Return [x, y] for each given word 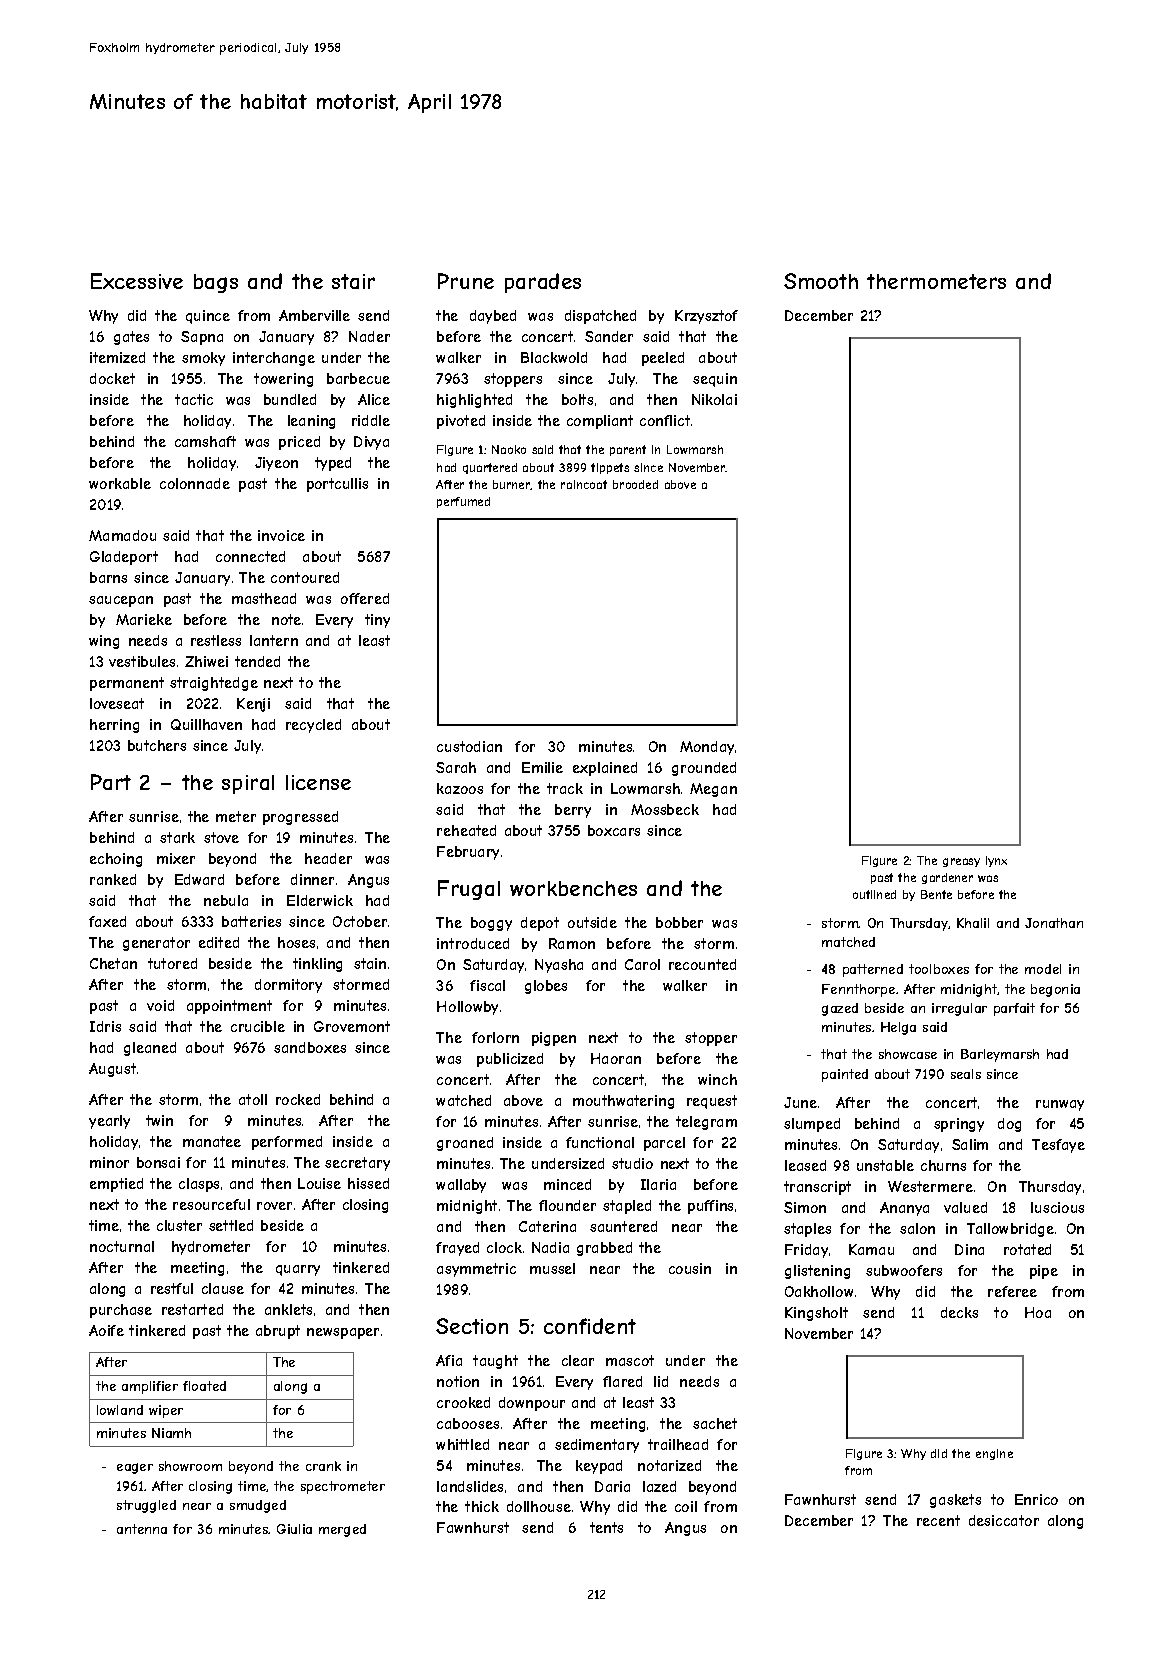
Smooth [821, 281]
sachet [715, 1423]
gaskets [955, 1501]
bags [216, 283]
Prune [466, 281]
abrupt [278, 1332]
